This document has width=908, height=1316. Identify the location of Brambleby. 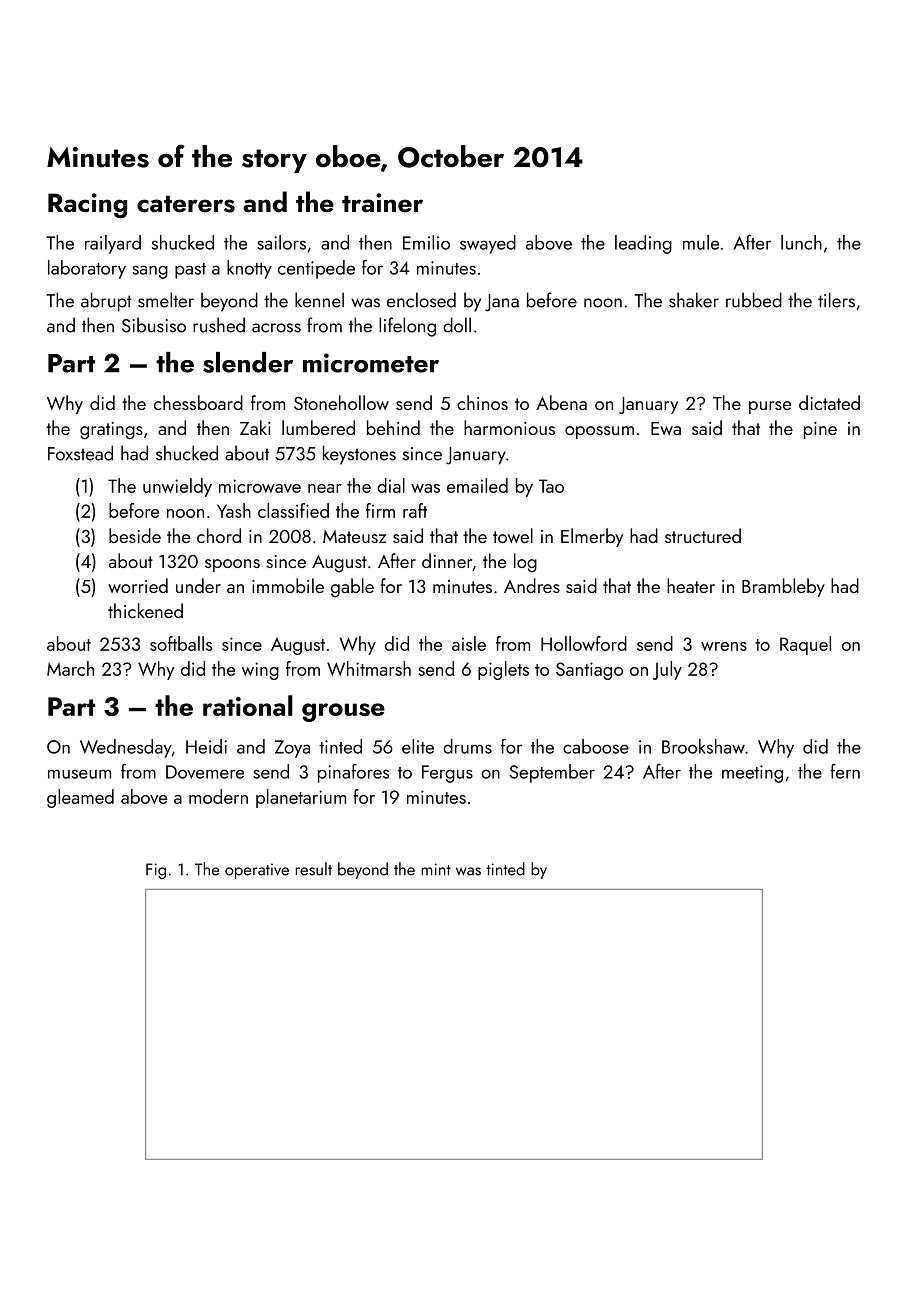
(783, 587).
